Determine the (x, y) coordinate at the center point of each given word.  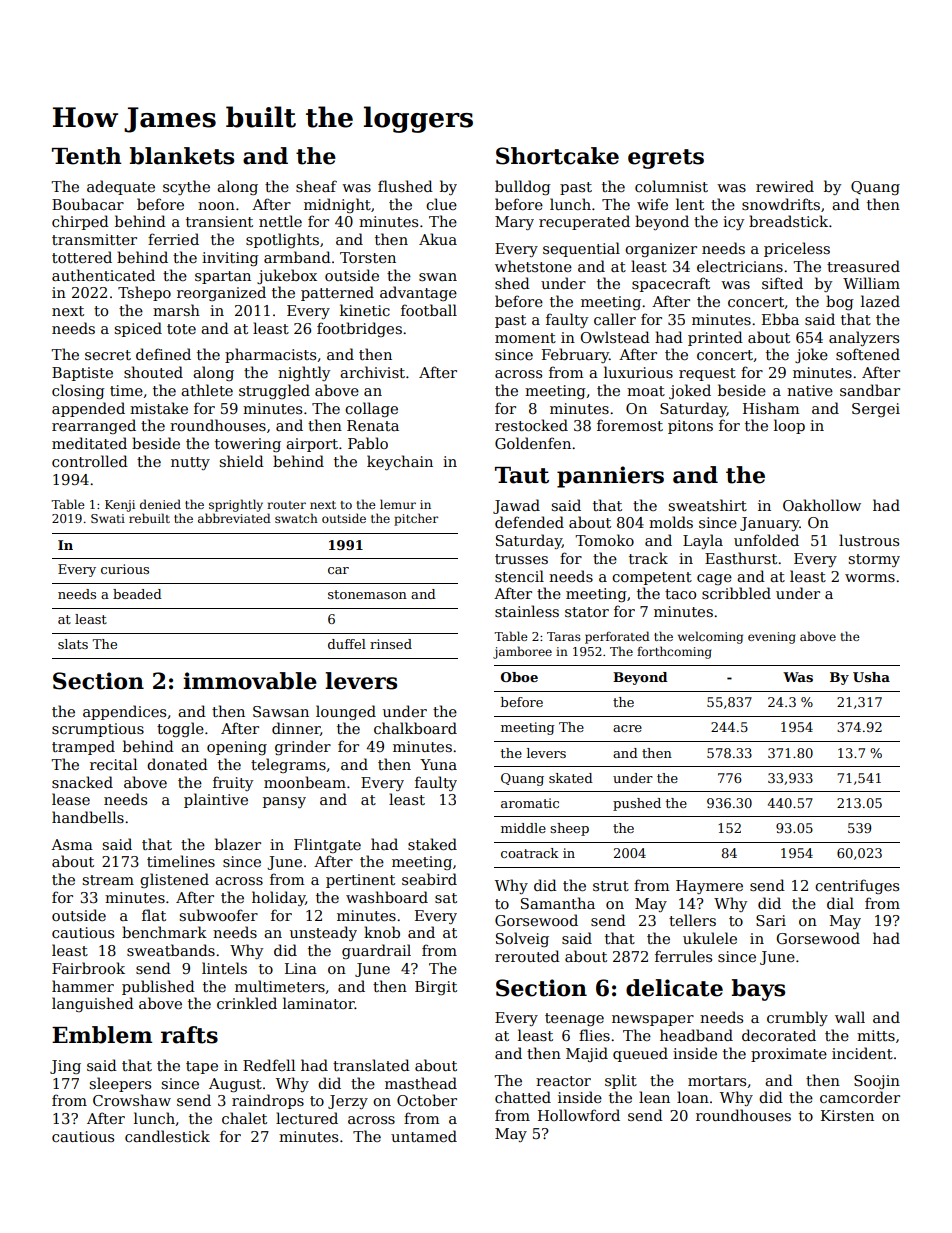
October (427, 1100)
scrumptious (98, 730)
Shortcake (557, 156)
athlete (207, 390)
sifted (782, 283)
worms (870, 578)
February (575, 355)
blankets (181, 156)
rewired (785, 186)
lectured (307, 1118)
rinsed (391, 644)
